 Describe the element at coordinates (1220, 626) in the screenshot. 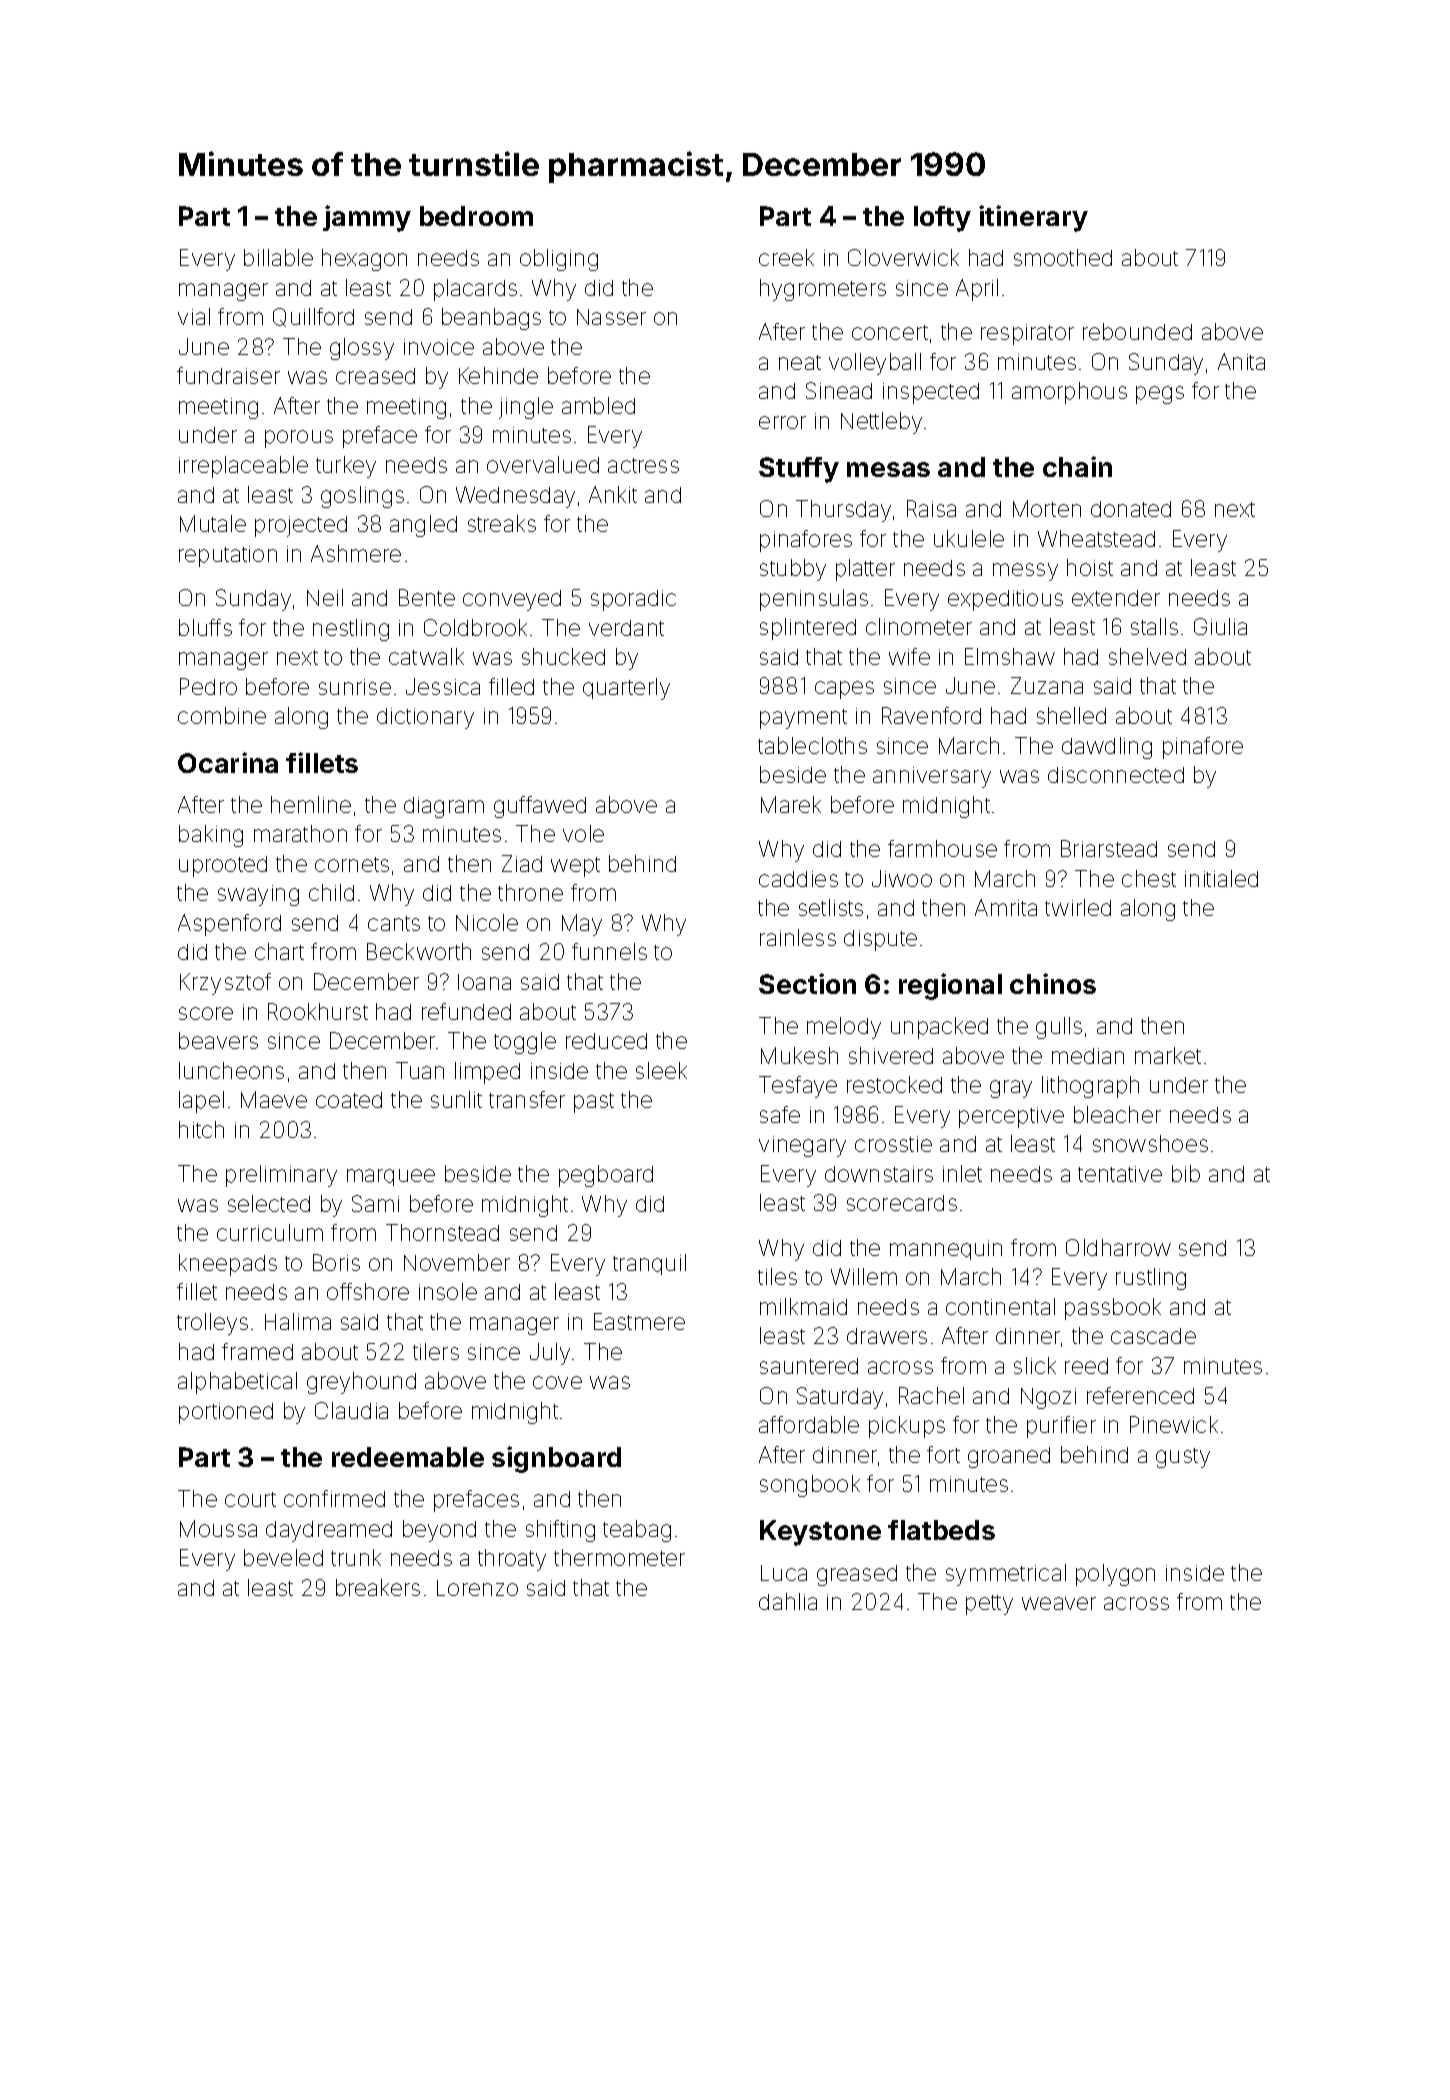

I see `Giulia` at that location.
